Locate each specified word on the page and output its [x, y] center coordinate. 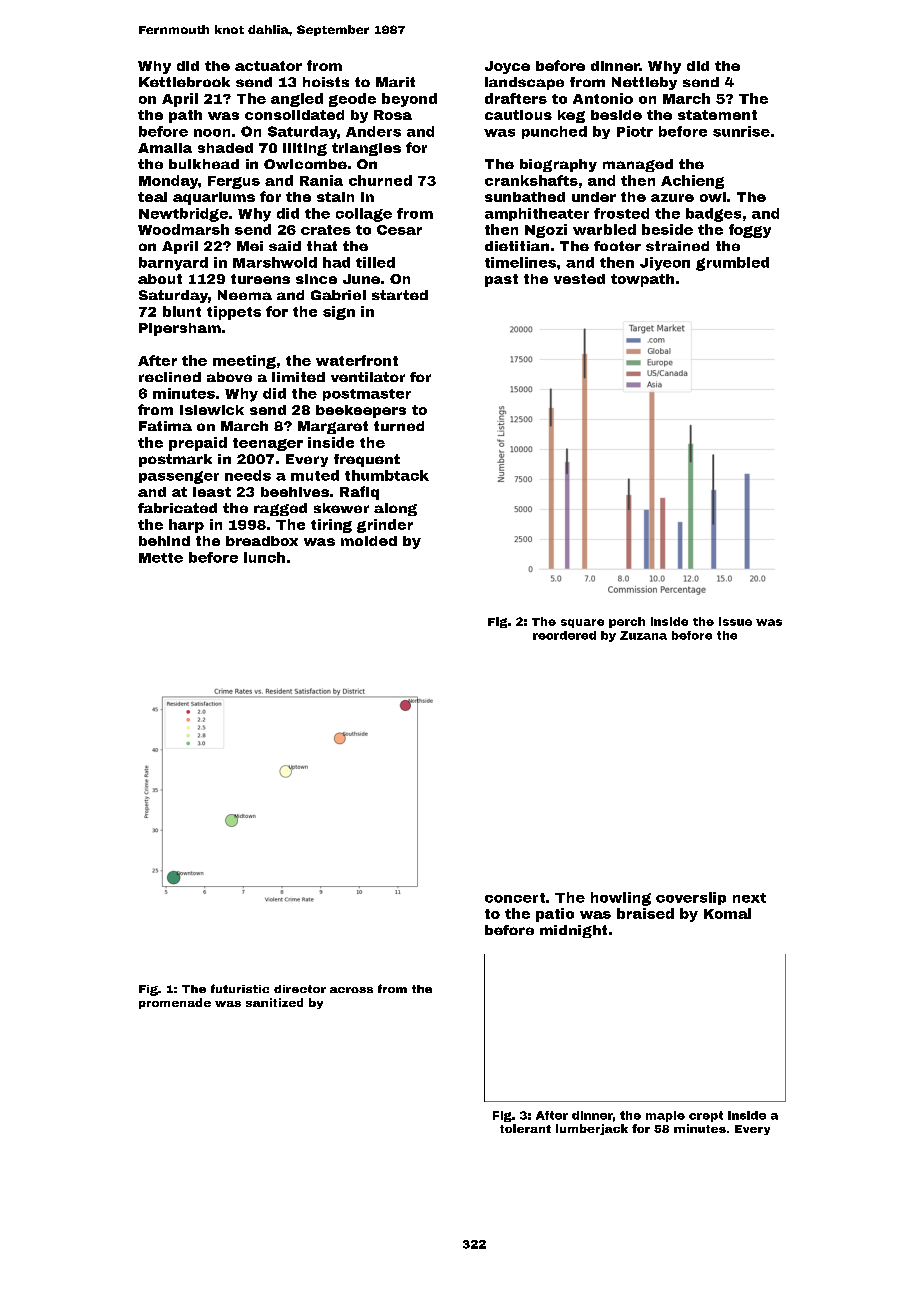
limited [298, 377]
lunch [264, 557]
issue [735, 621]
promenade [175, 1003]
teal [152, 197]
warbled [604, 229]
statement [717, 115]
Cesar [399, 230]
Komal [727, 913]
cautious [518, 115]
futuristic [240, 988]
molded [369, 541]
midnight [573, 931]
